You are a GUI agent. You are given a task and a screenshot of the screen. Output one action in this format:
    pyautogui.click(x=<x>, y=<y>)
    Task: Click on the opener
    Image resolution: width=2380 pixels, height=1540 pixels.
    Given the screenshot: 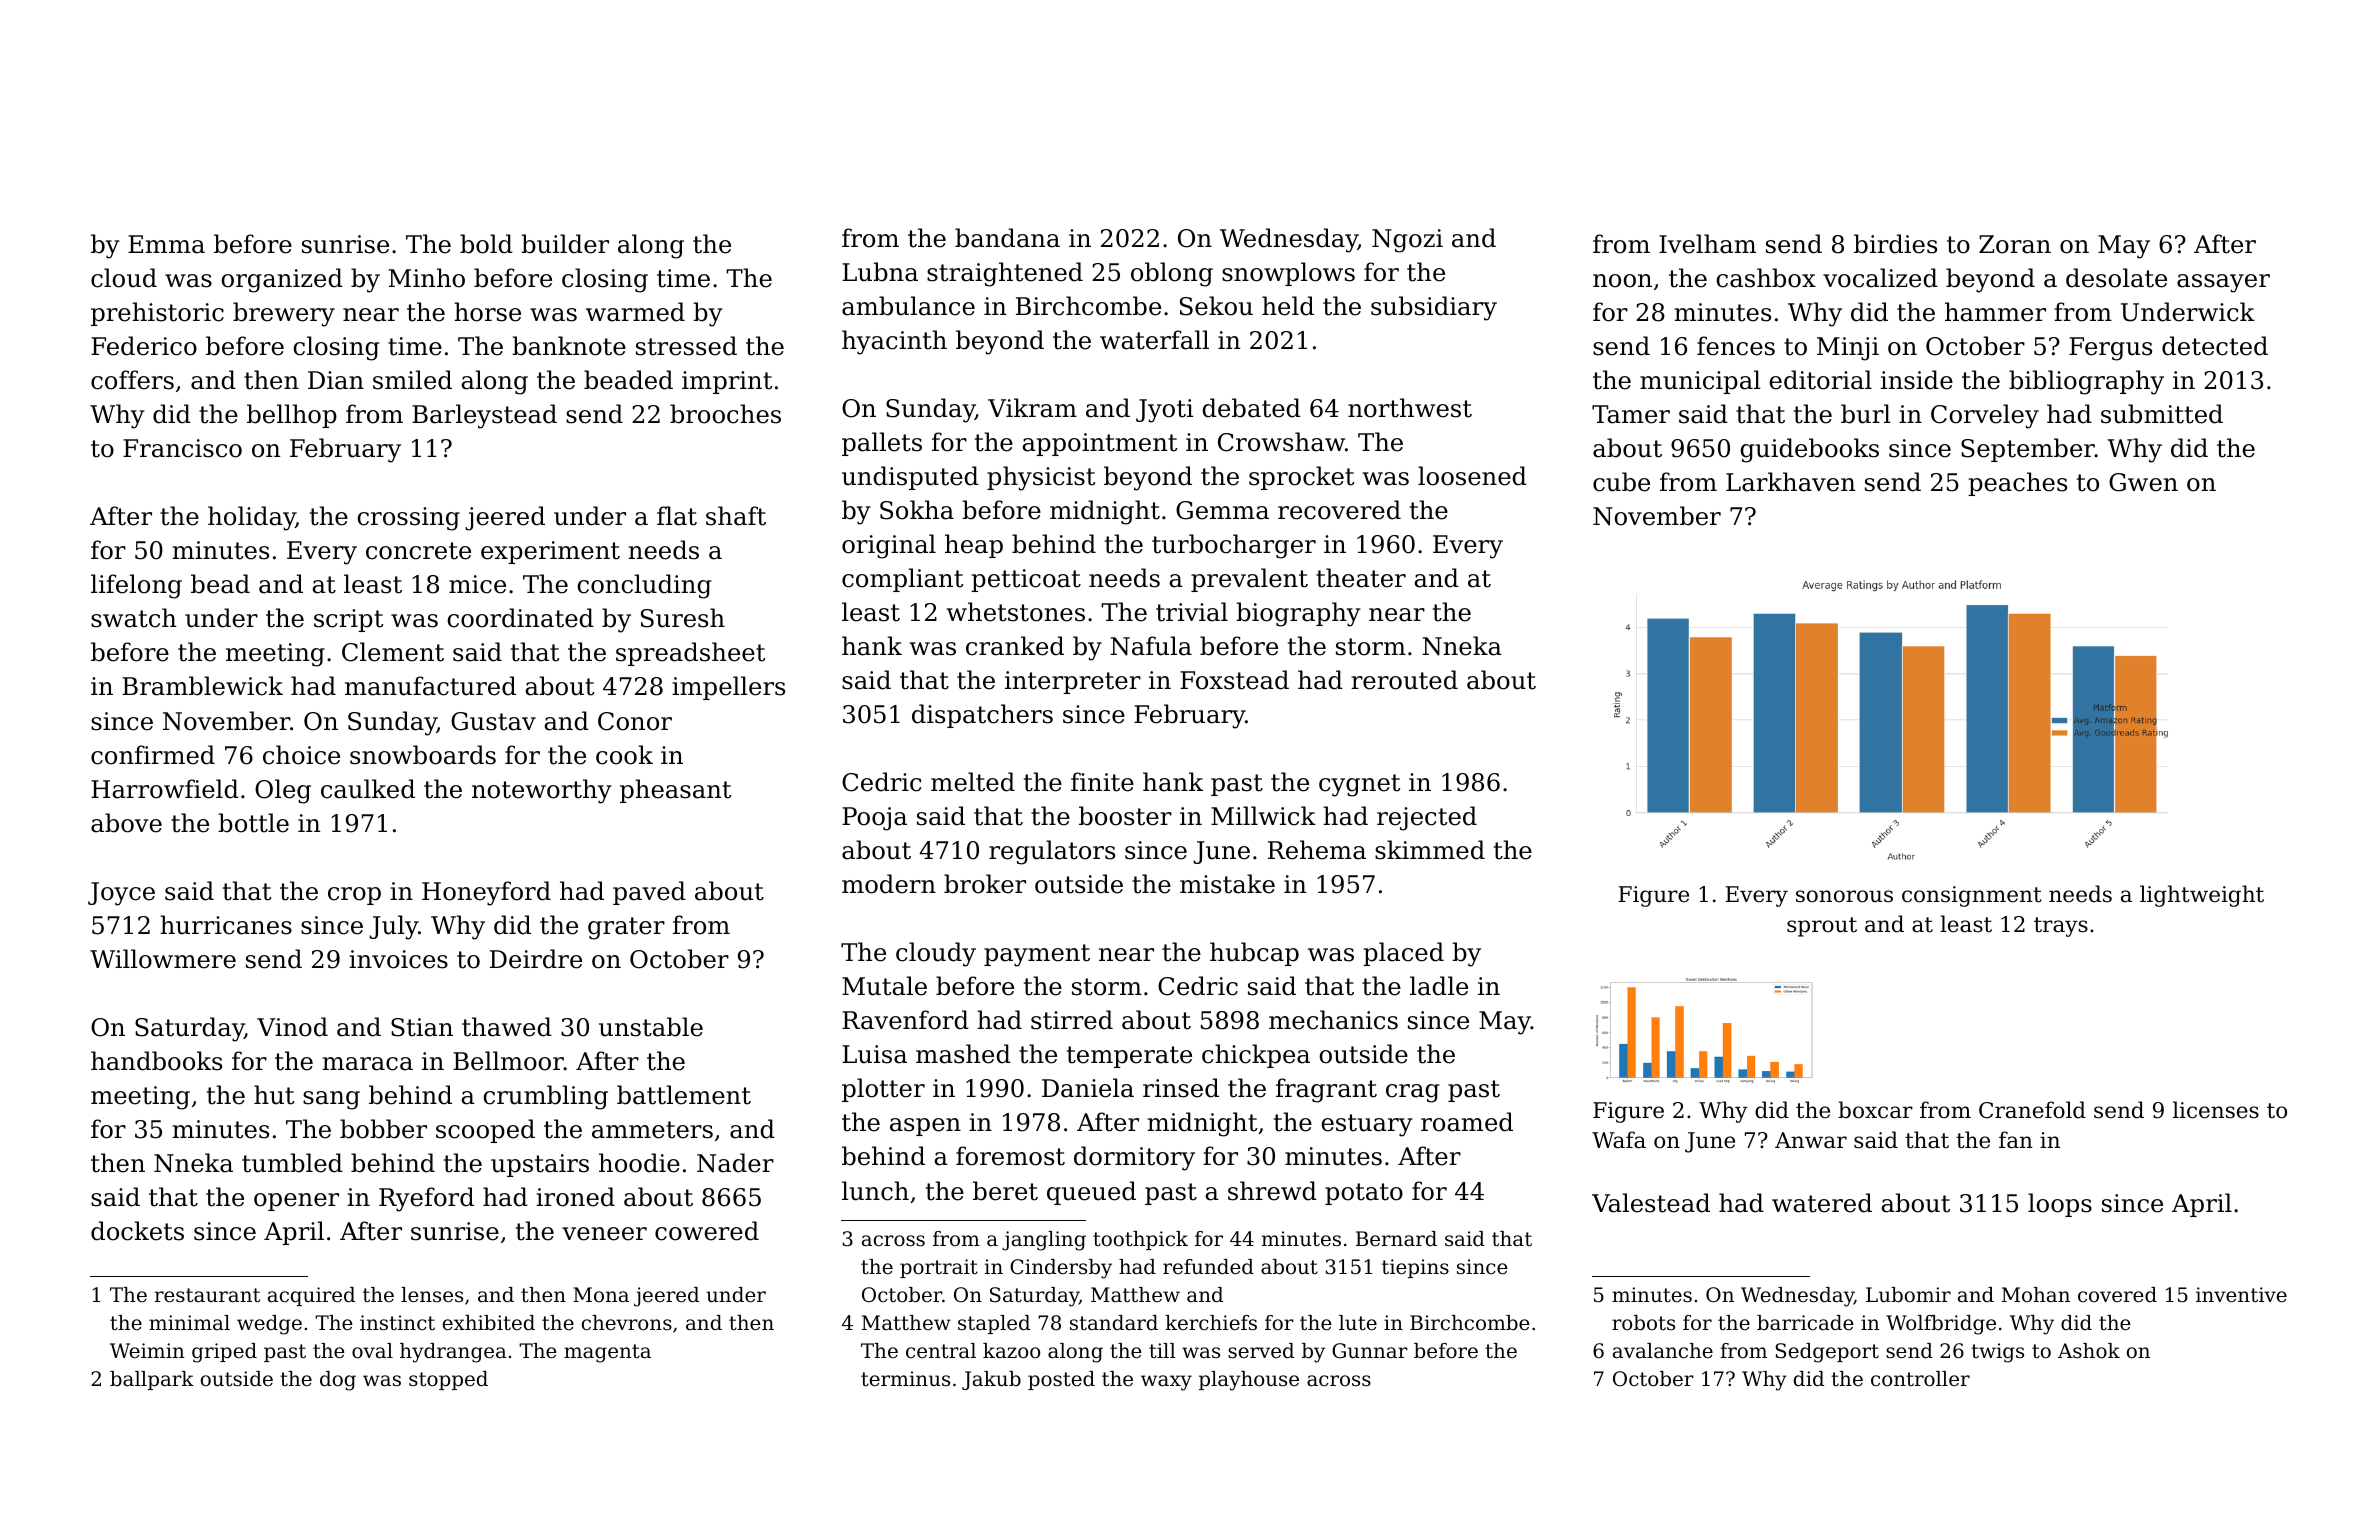 What is the action you would take?
    pyautogui.click(x=296, y=1202)
